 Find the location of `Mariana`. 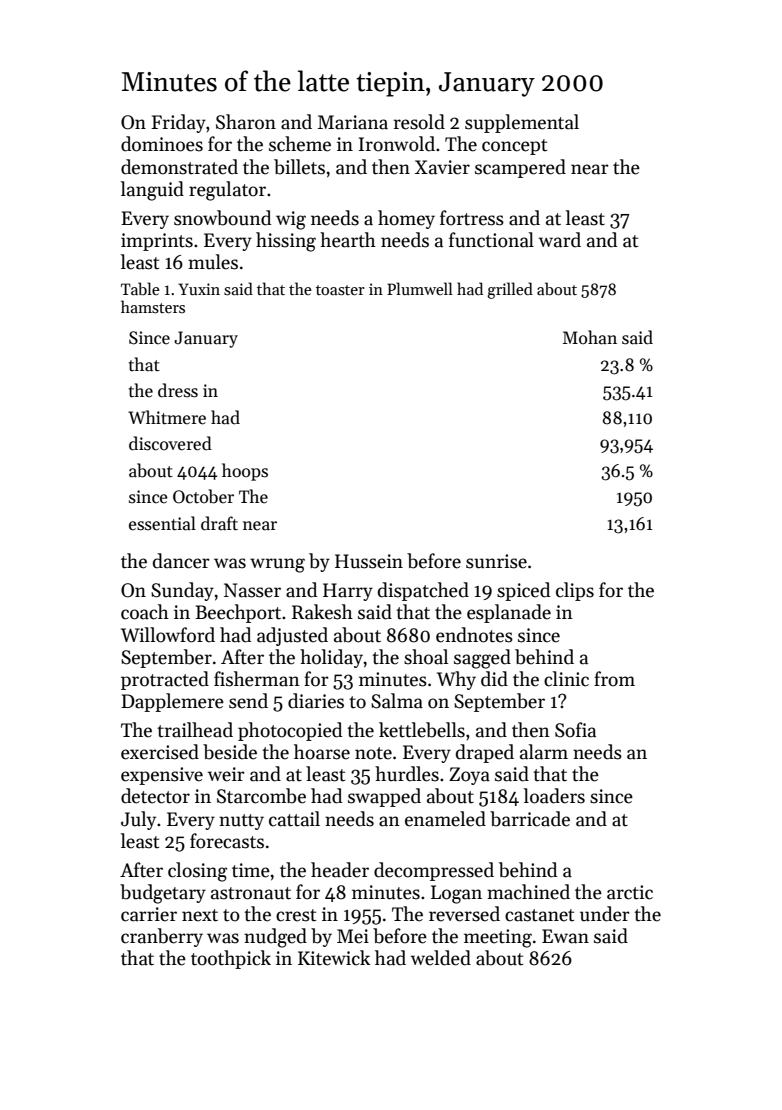

Mariana is located at coordinates (353, 122).
